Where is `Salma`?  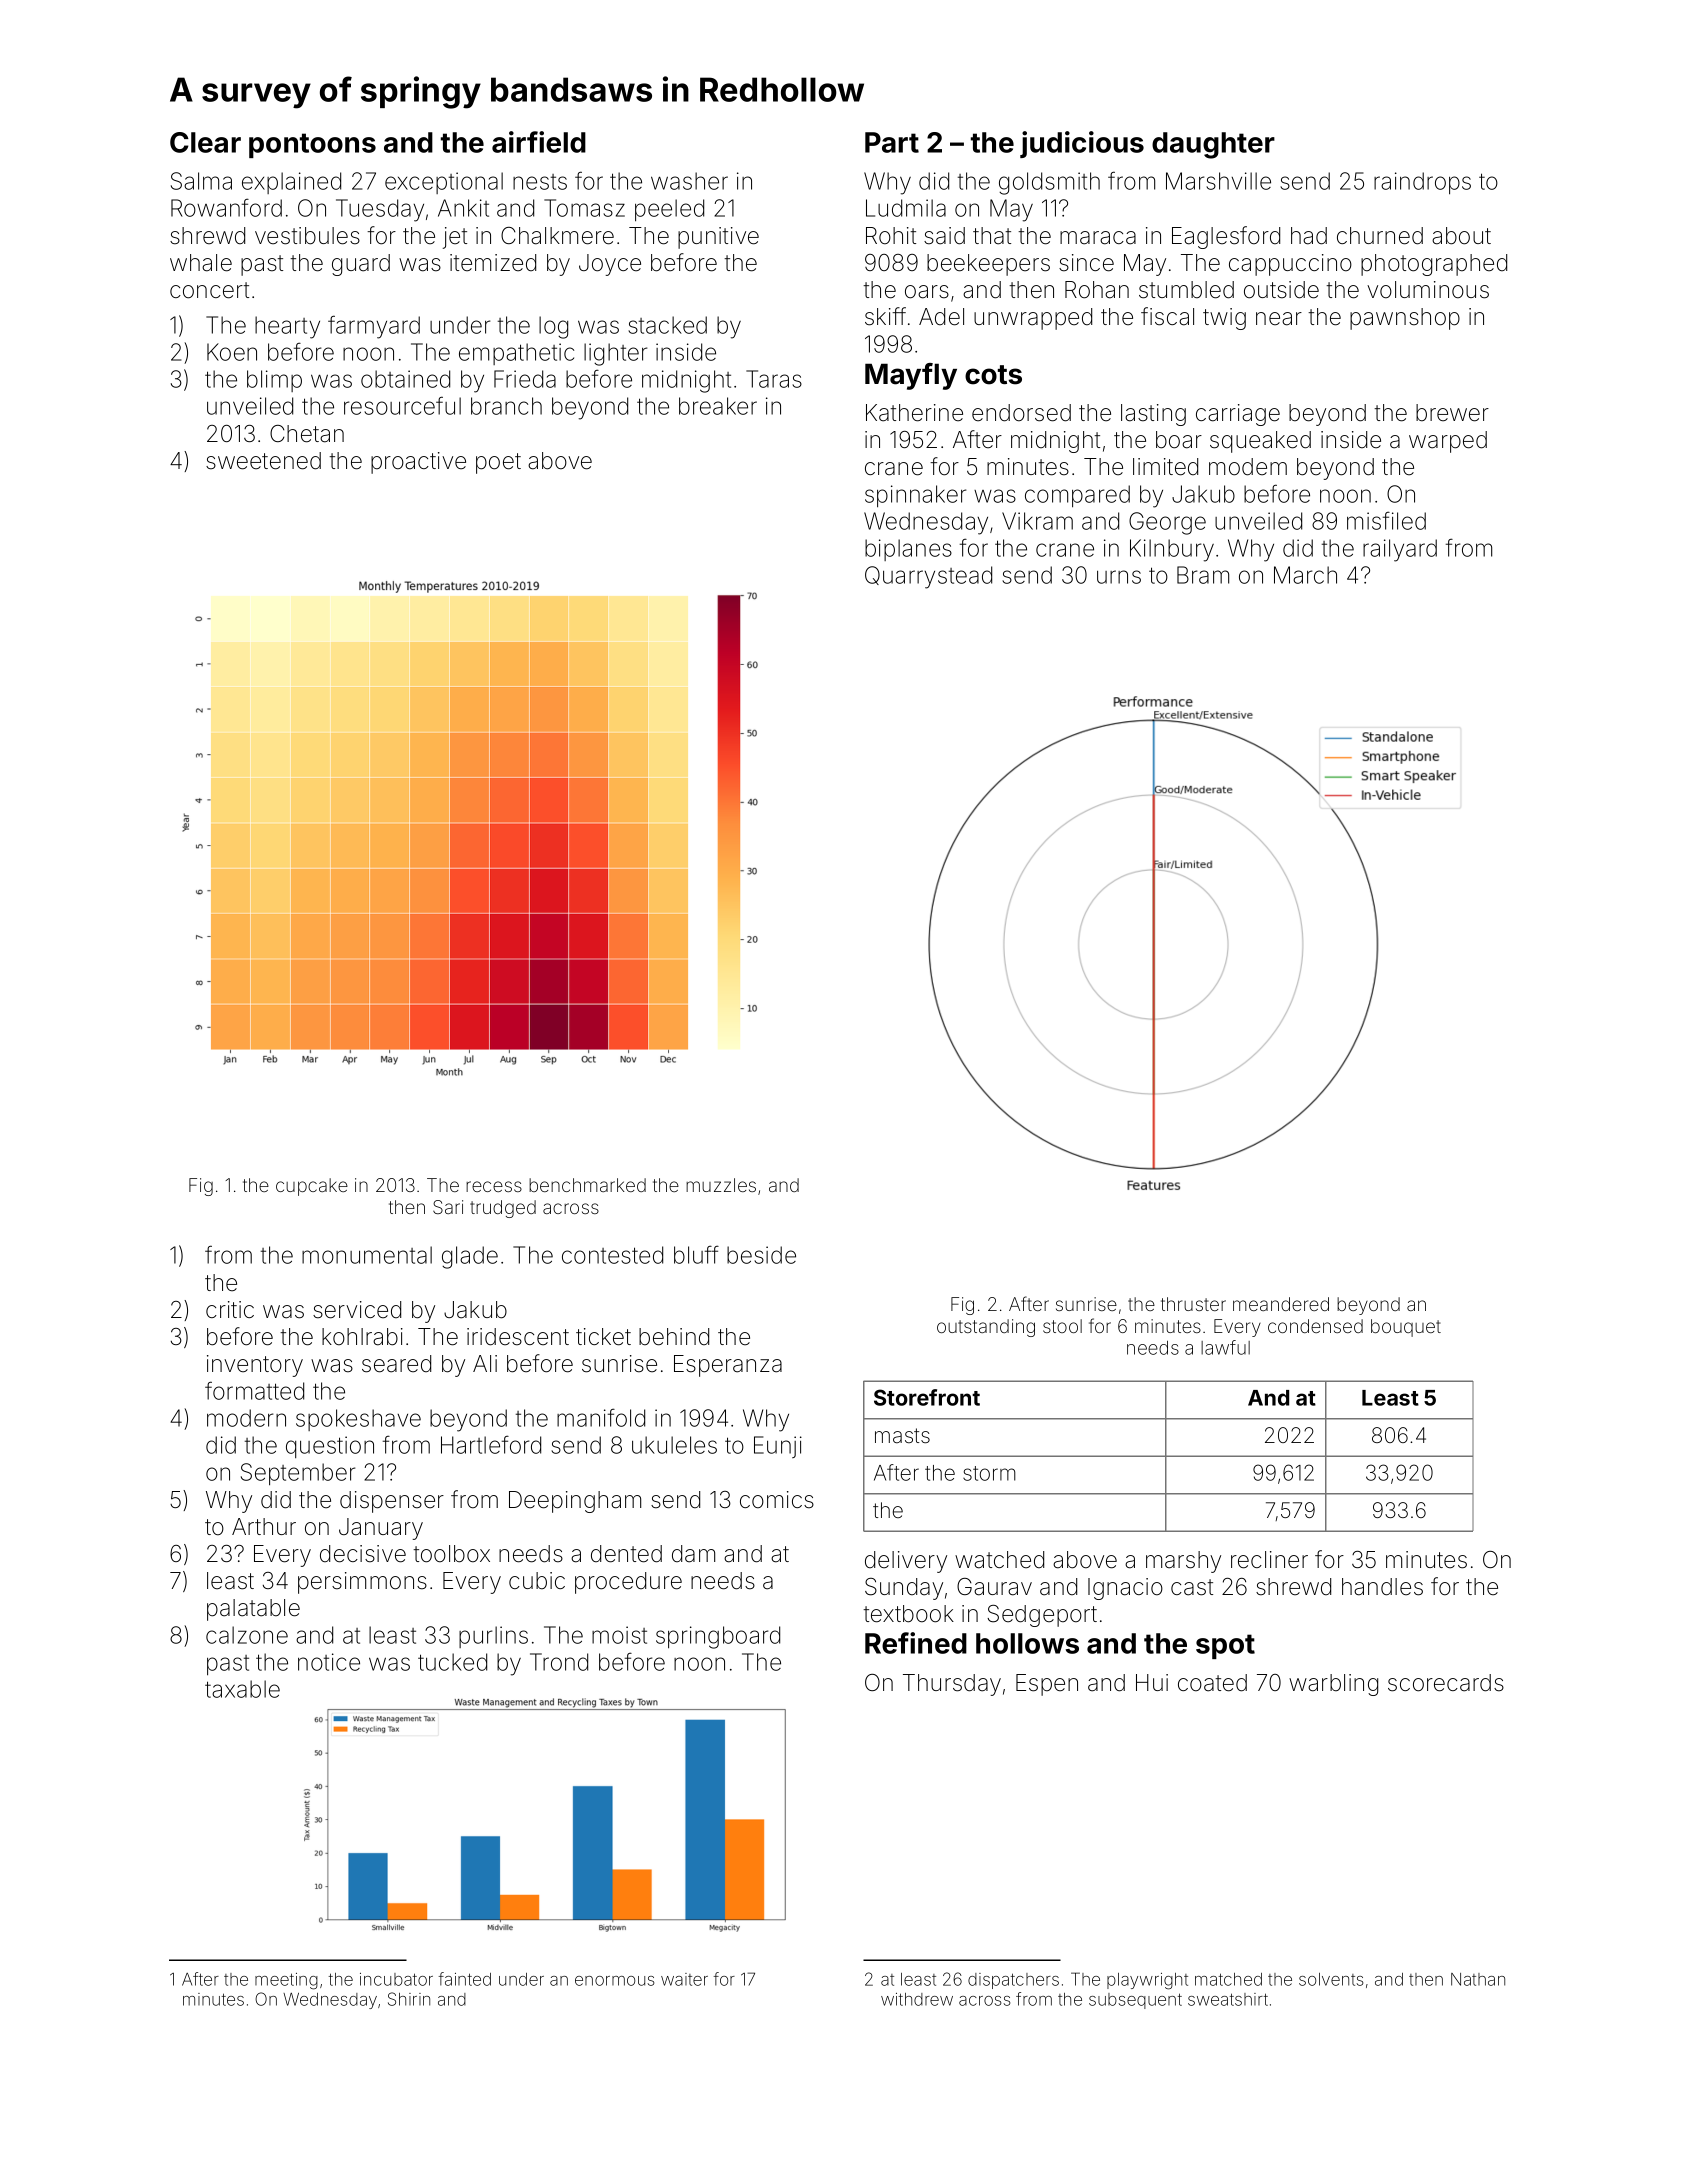
Salma is located at coordinates (201, 181).
